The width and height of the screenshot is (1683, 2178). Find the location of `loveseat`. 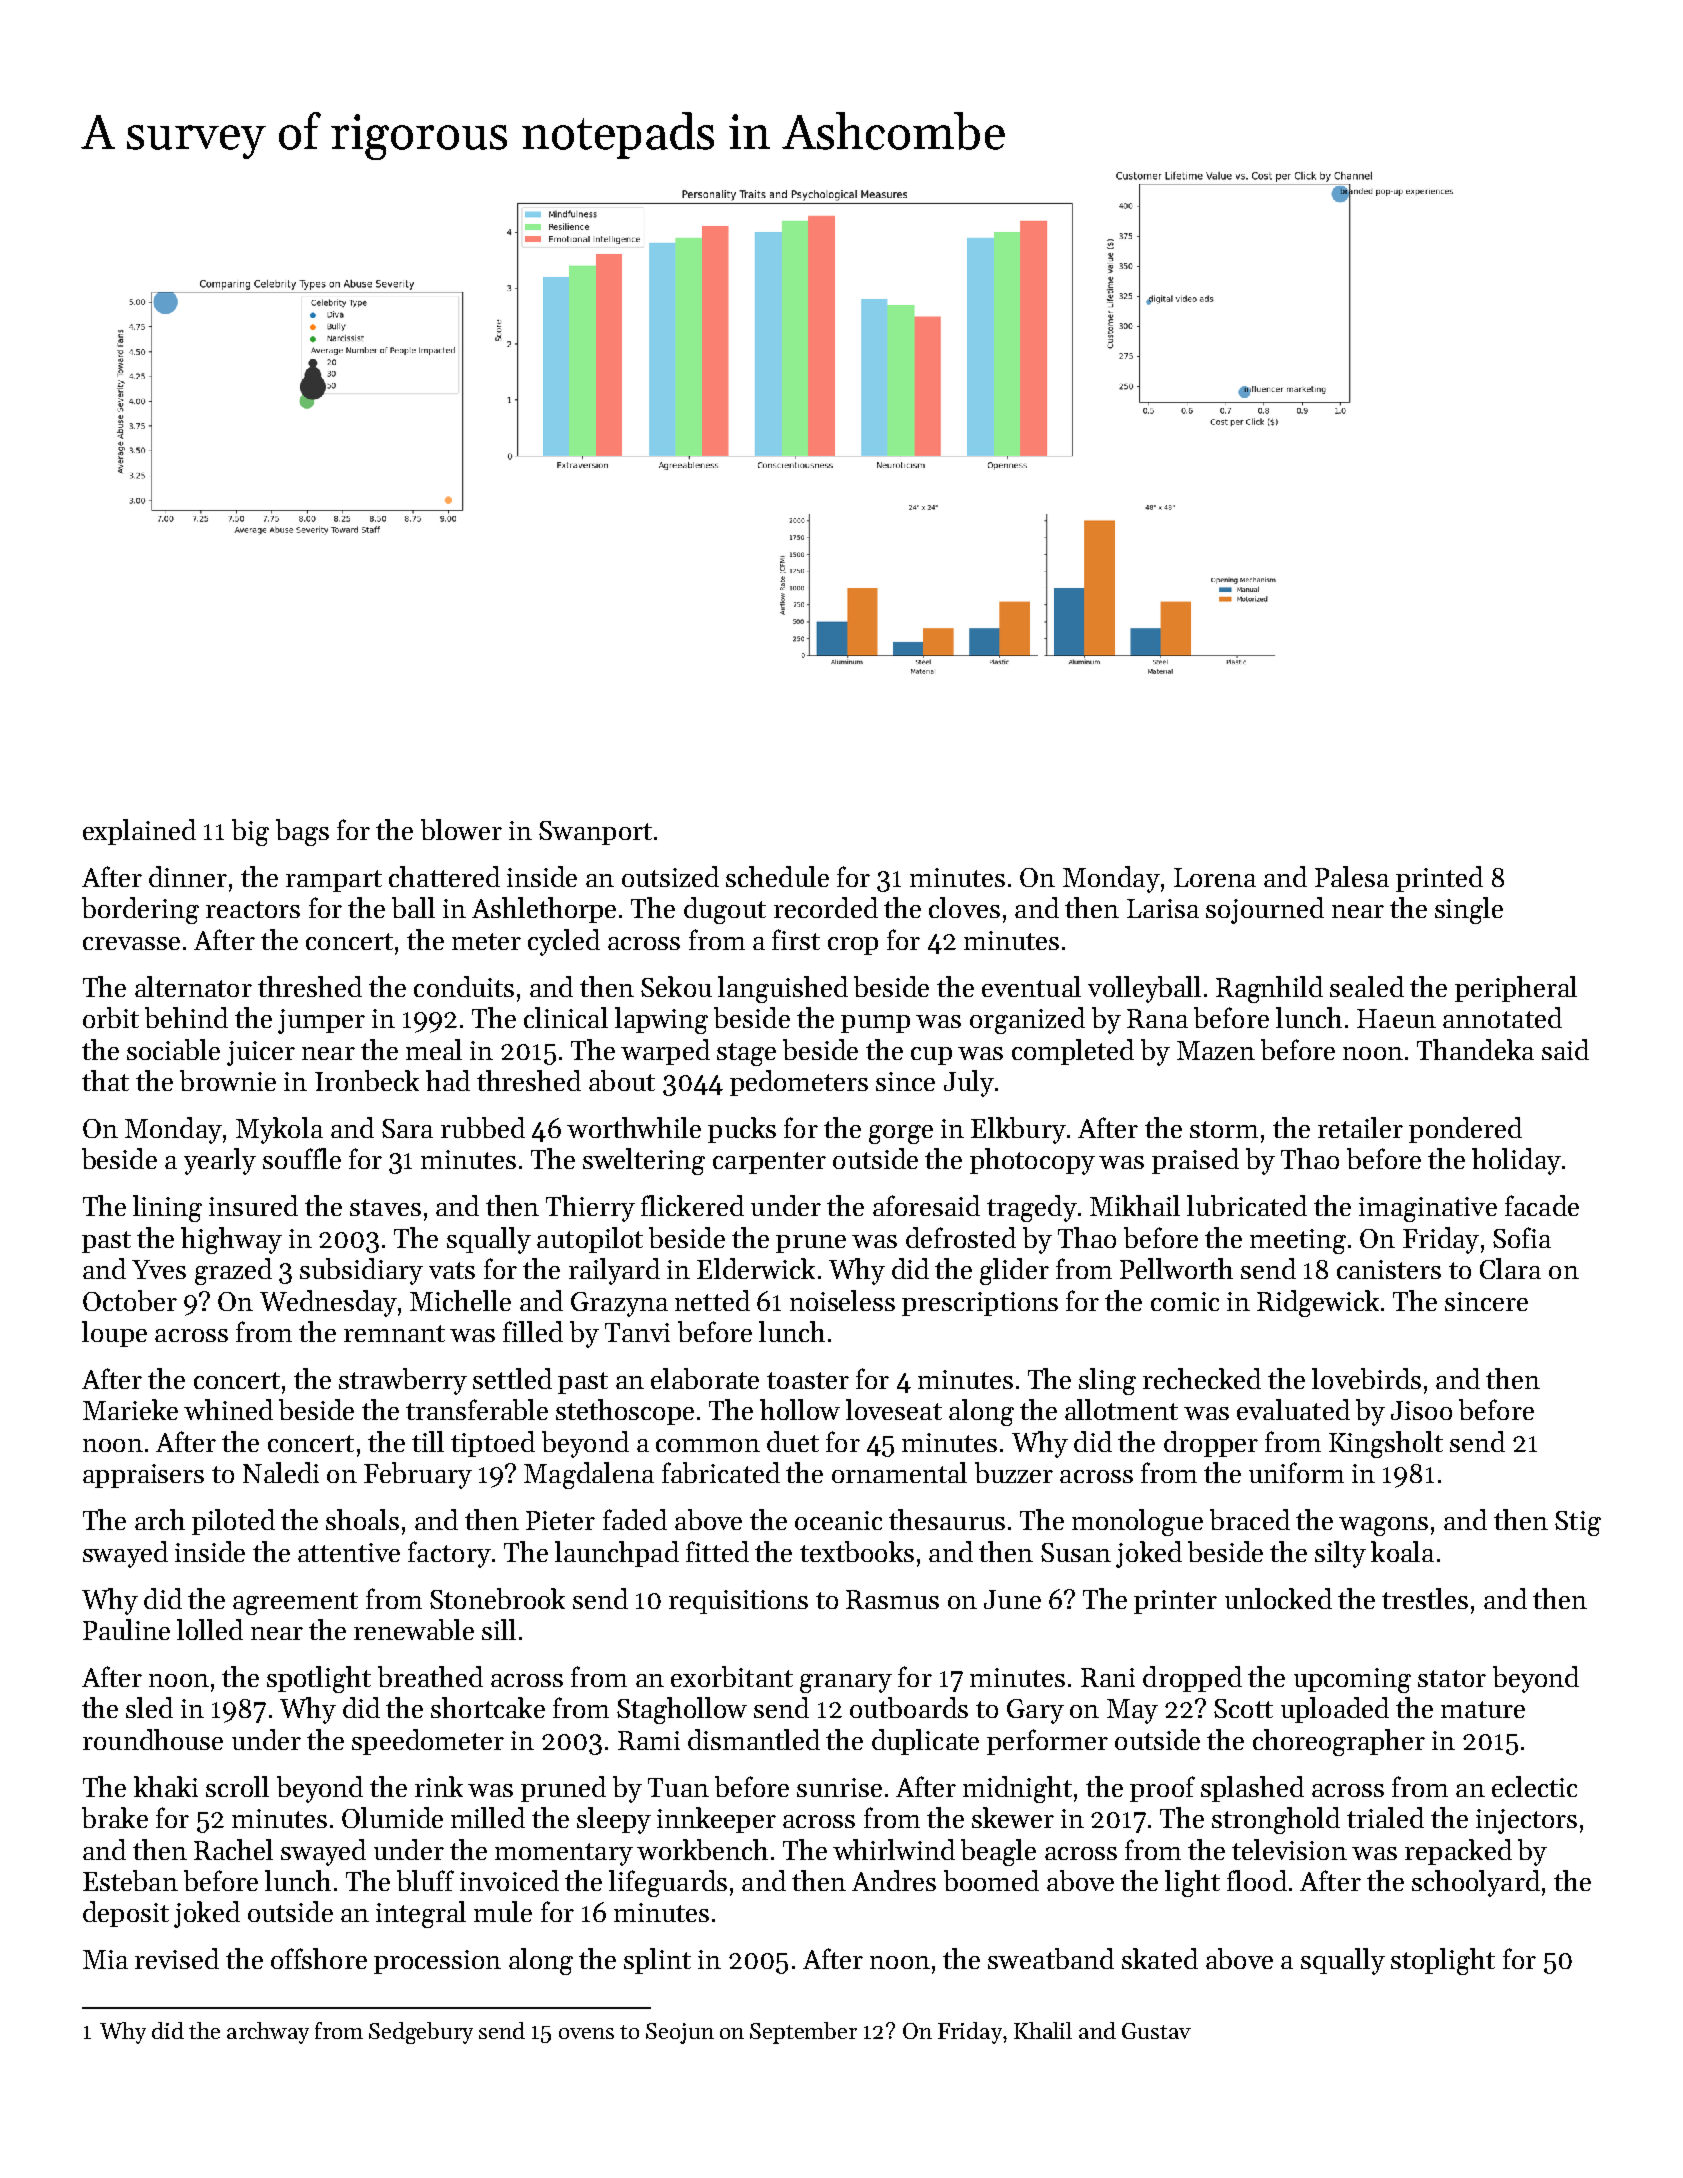

loveseat is located at coordinates (894, 1409).
